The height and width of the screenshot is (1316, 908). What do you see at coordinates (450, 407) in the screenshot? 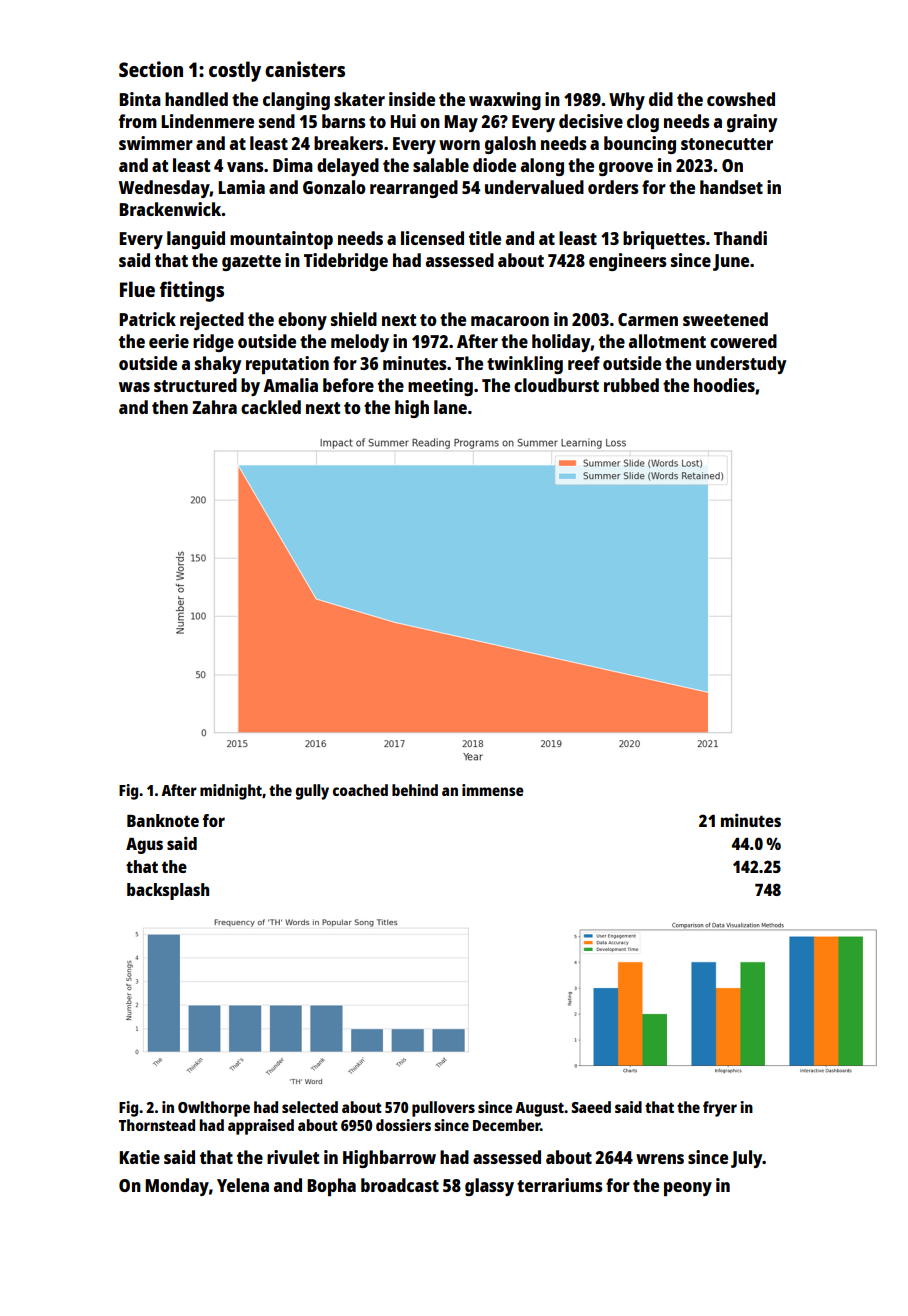
I see `lane` at bounding box center [450, 407].
